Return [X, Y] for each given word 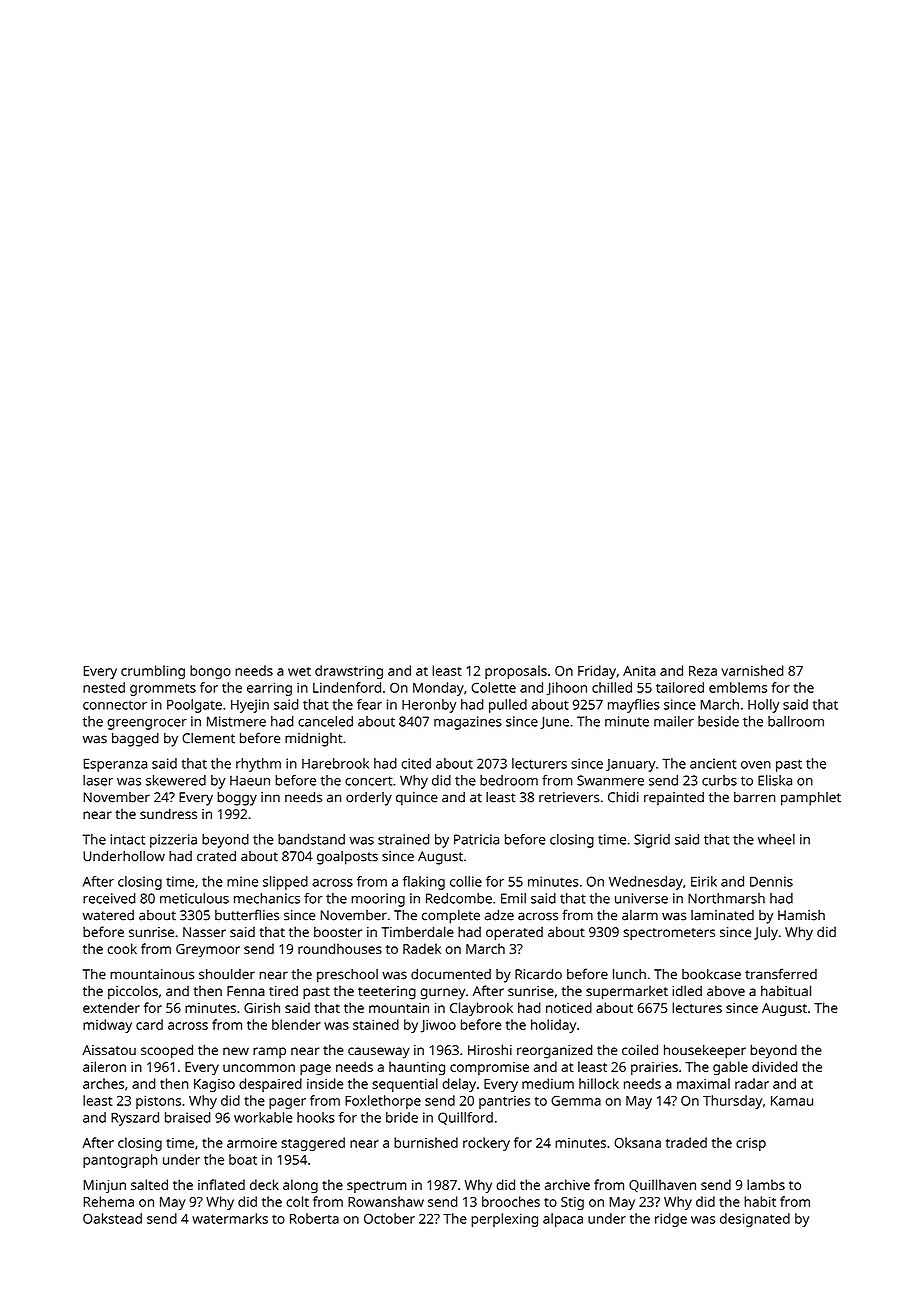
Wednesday [646, 883]
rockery [486, 1144]
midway [107, 1026]
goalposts [347, 858]
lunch [629, 974]
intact [127, 839]
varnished [752, 670]
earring [269, 689]
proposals [516, 672]
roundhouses [340, 948]
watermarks [230, 1218]
